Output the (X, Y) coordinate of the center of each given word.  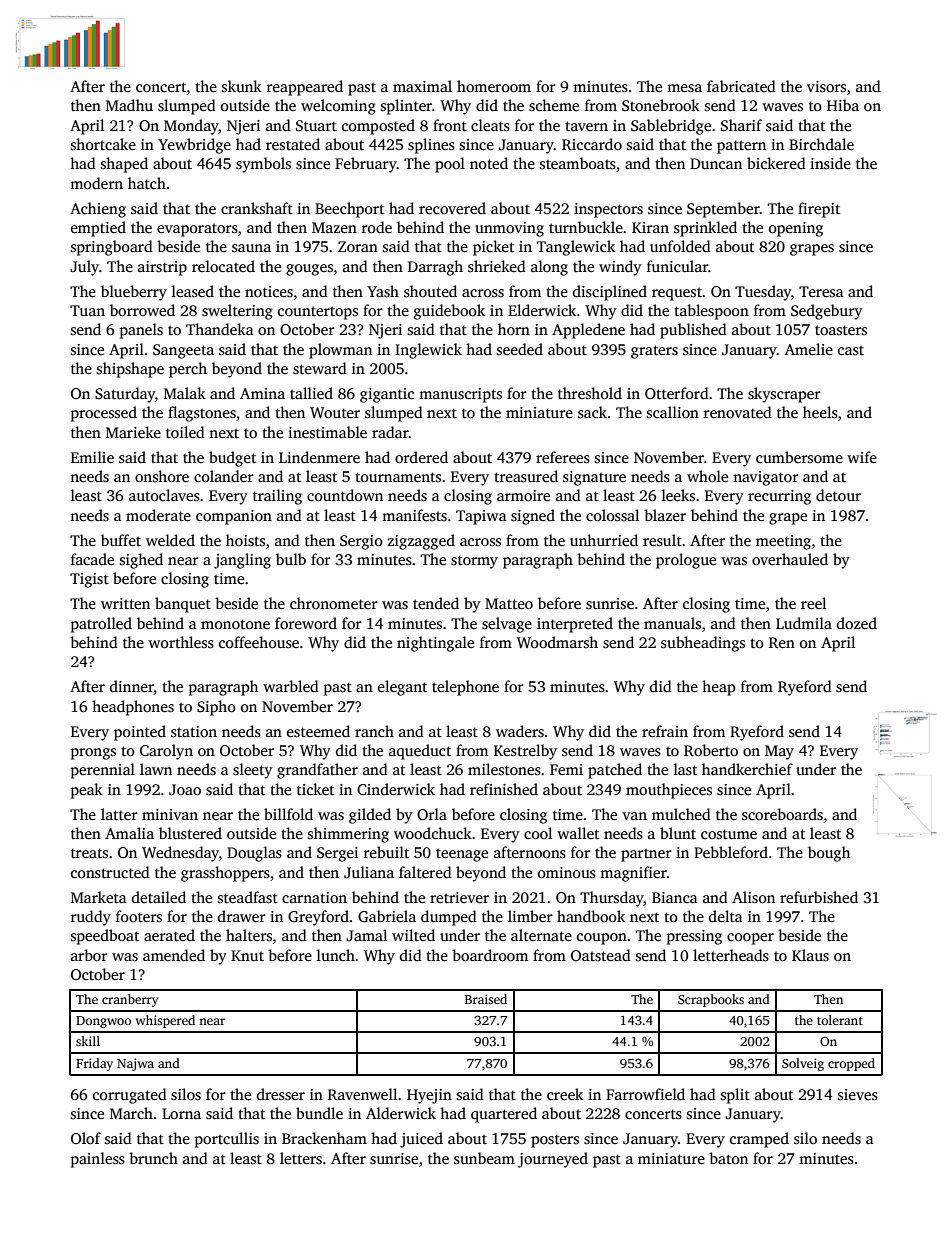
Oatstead (601, 955)
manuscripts (460, 395)
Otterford (677, 393)
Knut (247, 955)
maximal (422, 86)
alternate (541, 935)
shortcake (103, 144)
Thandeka (220, 329)
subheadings (703, 644)
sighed (141, 561)
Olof (86, 1138)
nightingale (435, 644)
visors (826, 87)
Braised (486, 999)
